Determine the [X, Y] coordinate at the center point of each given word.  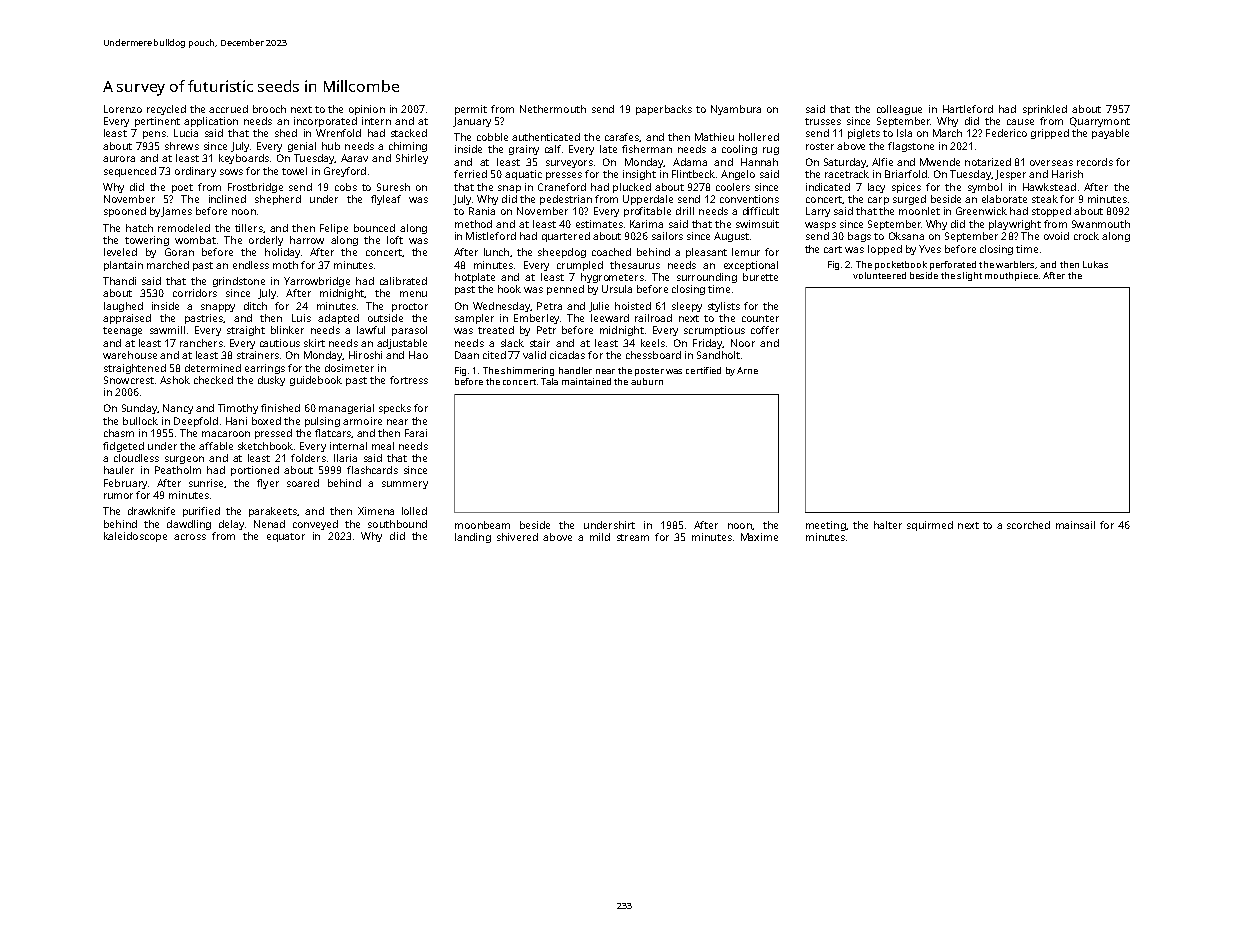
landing [473, 538]
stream [633, 537]
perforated [953, 265]
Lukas [1095, 264]
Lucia [186, 133]
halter [888, 525]
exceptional [751, 266]
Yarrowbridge [317, 282]
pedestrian [566, 200]
